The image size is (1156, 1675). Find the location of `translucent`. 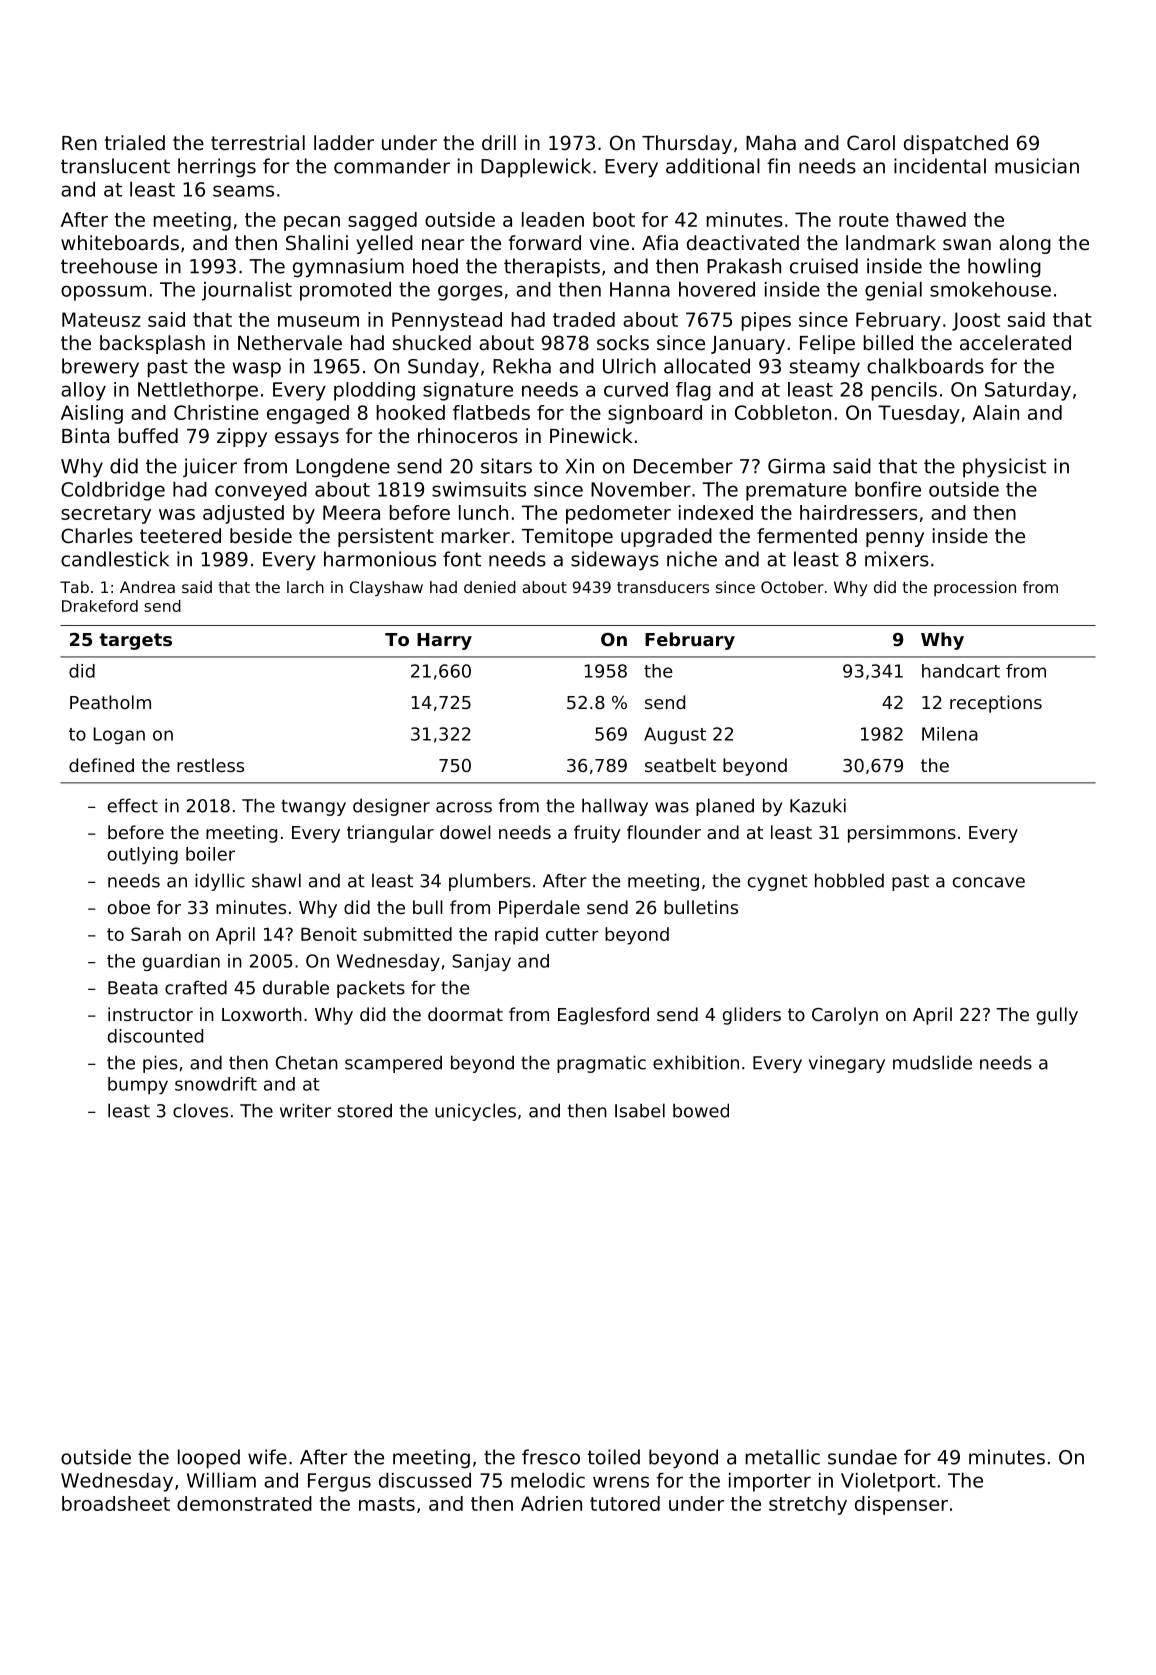

translucent is located at coordinates (115, 166).
